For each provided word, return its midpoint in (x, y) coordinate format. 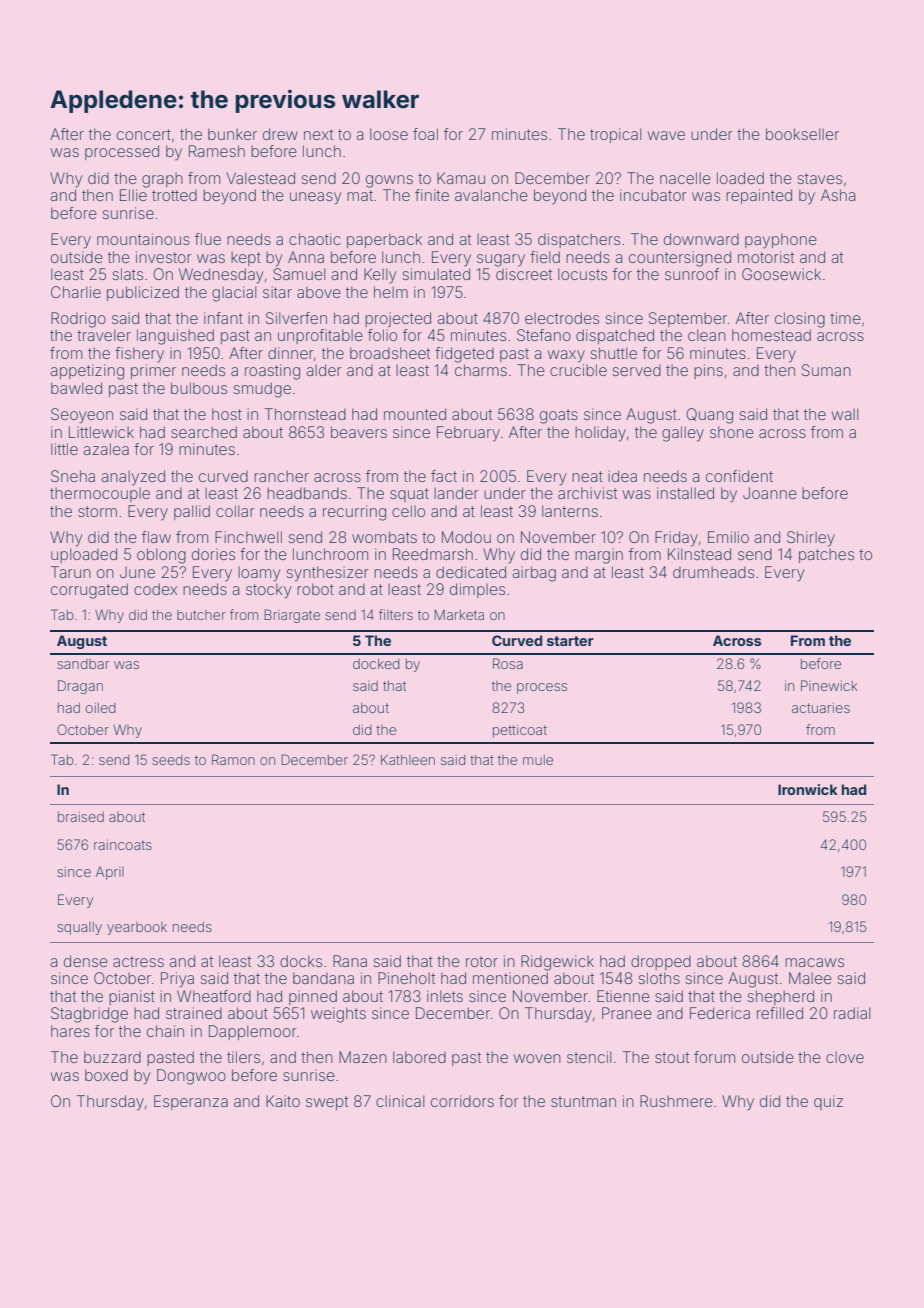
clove (845, 1057)
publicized (143, 293)
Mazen (363, 1057)
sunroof (692, 274)
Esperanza (191, 1102)
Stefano (544, 335)
